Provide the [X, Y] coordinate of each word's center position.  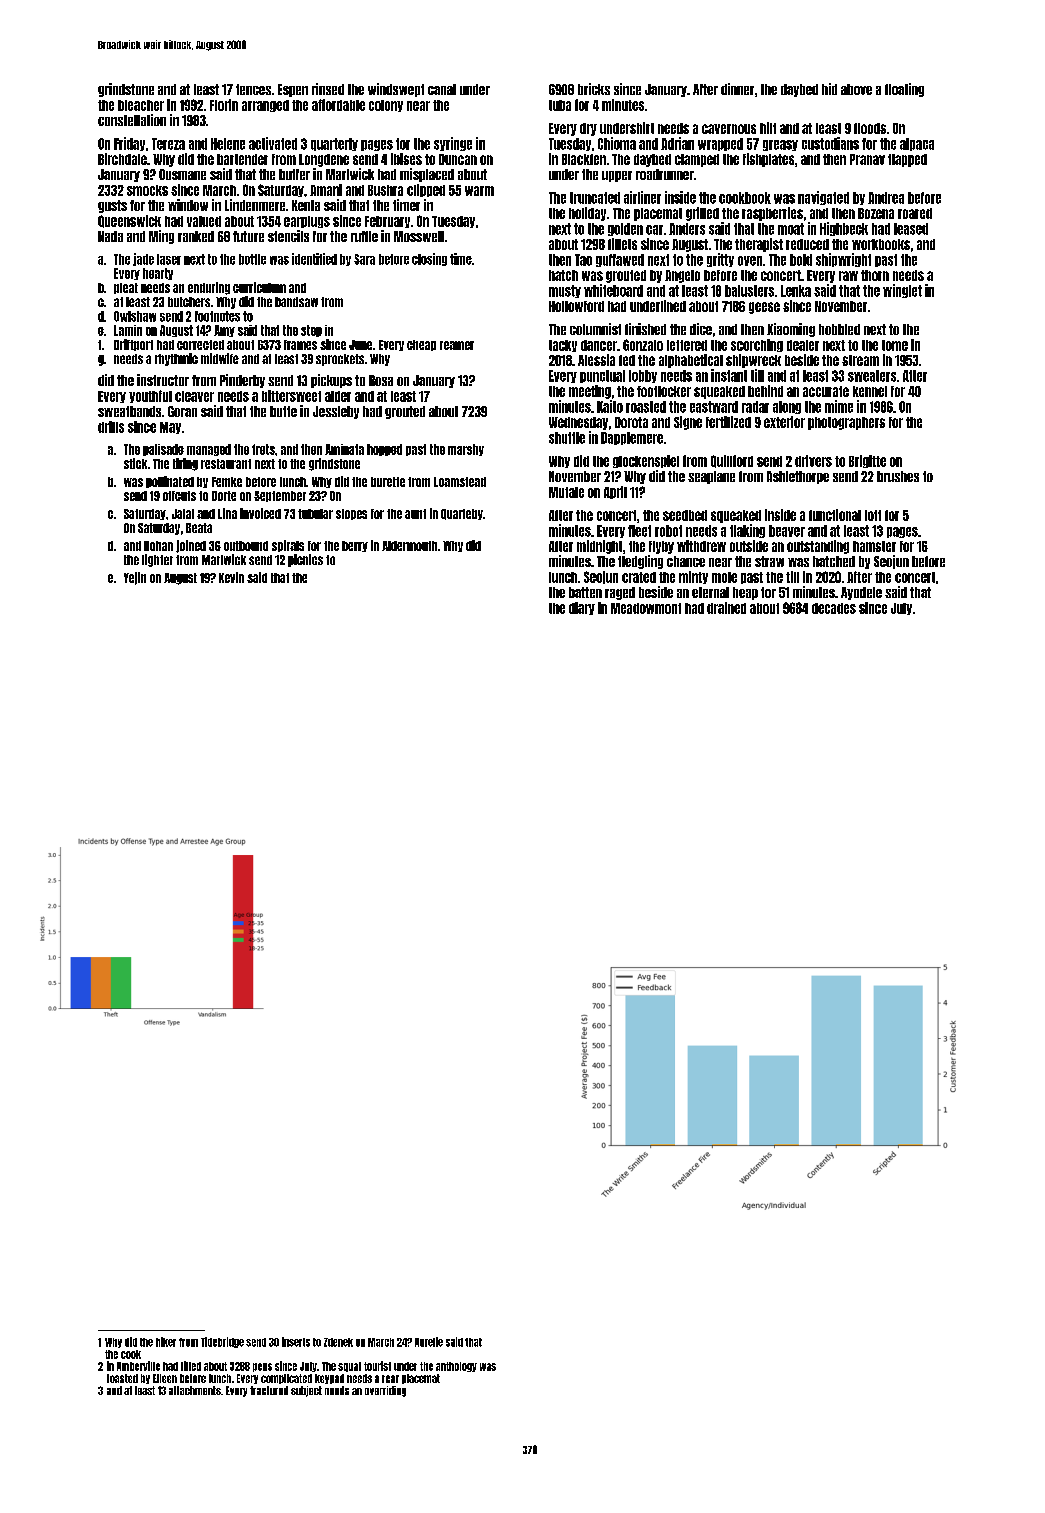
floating [904, 90]
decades [834, 608]
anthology [456, 1367]
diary [582, 608]
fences [253, 89]
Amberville [138, 1366]
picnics [305, 560]
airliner [642, 197]
